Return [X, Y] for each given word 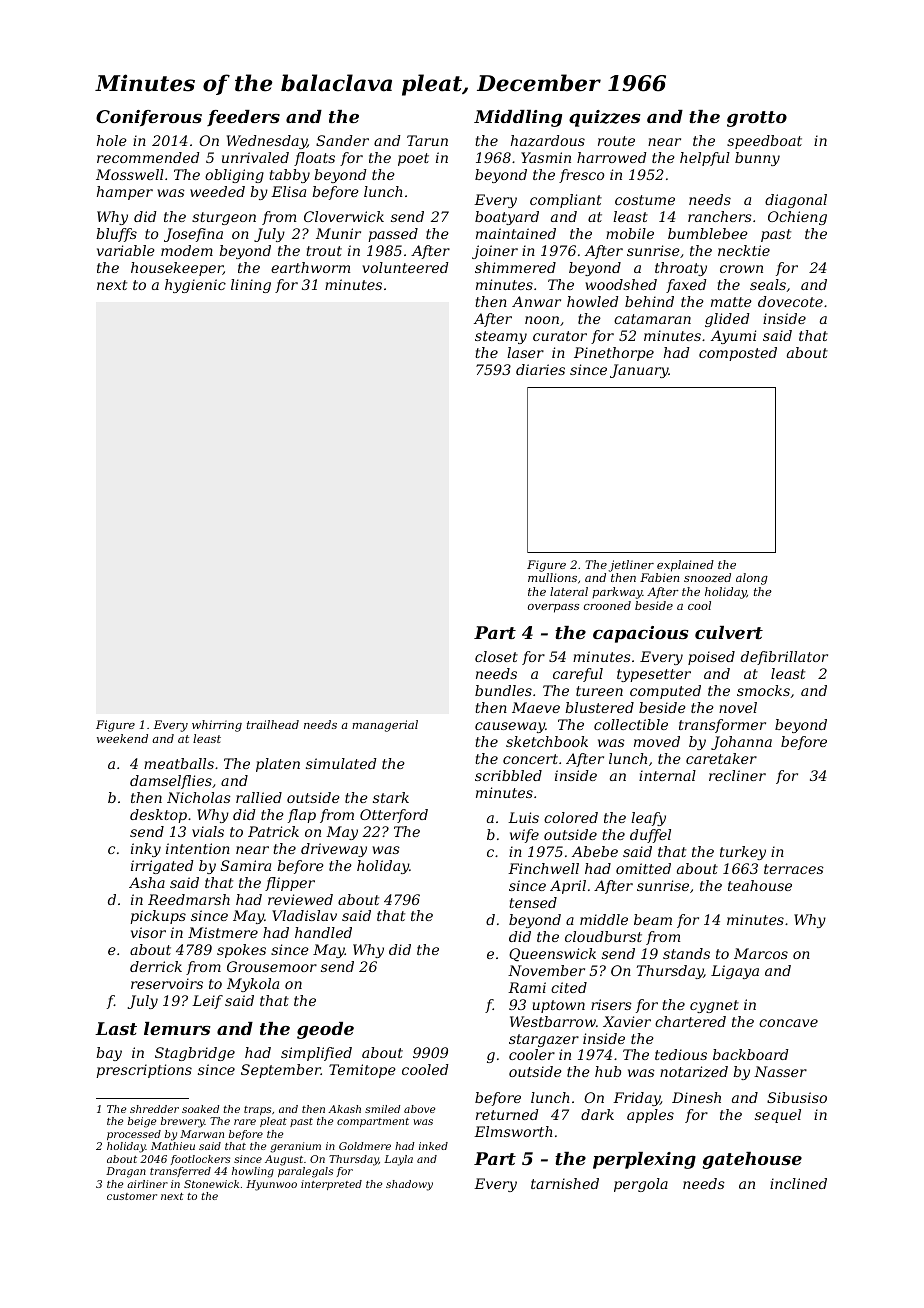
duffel [650, 836]
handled [323, 932]
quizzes [605, 118]
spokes [241, 951]
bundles [503, 690]
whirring [217, 726]
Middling [518, 118]
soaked [200, 1109]
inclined [798, 1183]
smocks [763, 690]
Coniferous [149, 118]
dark [597, 1114]
